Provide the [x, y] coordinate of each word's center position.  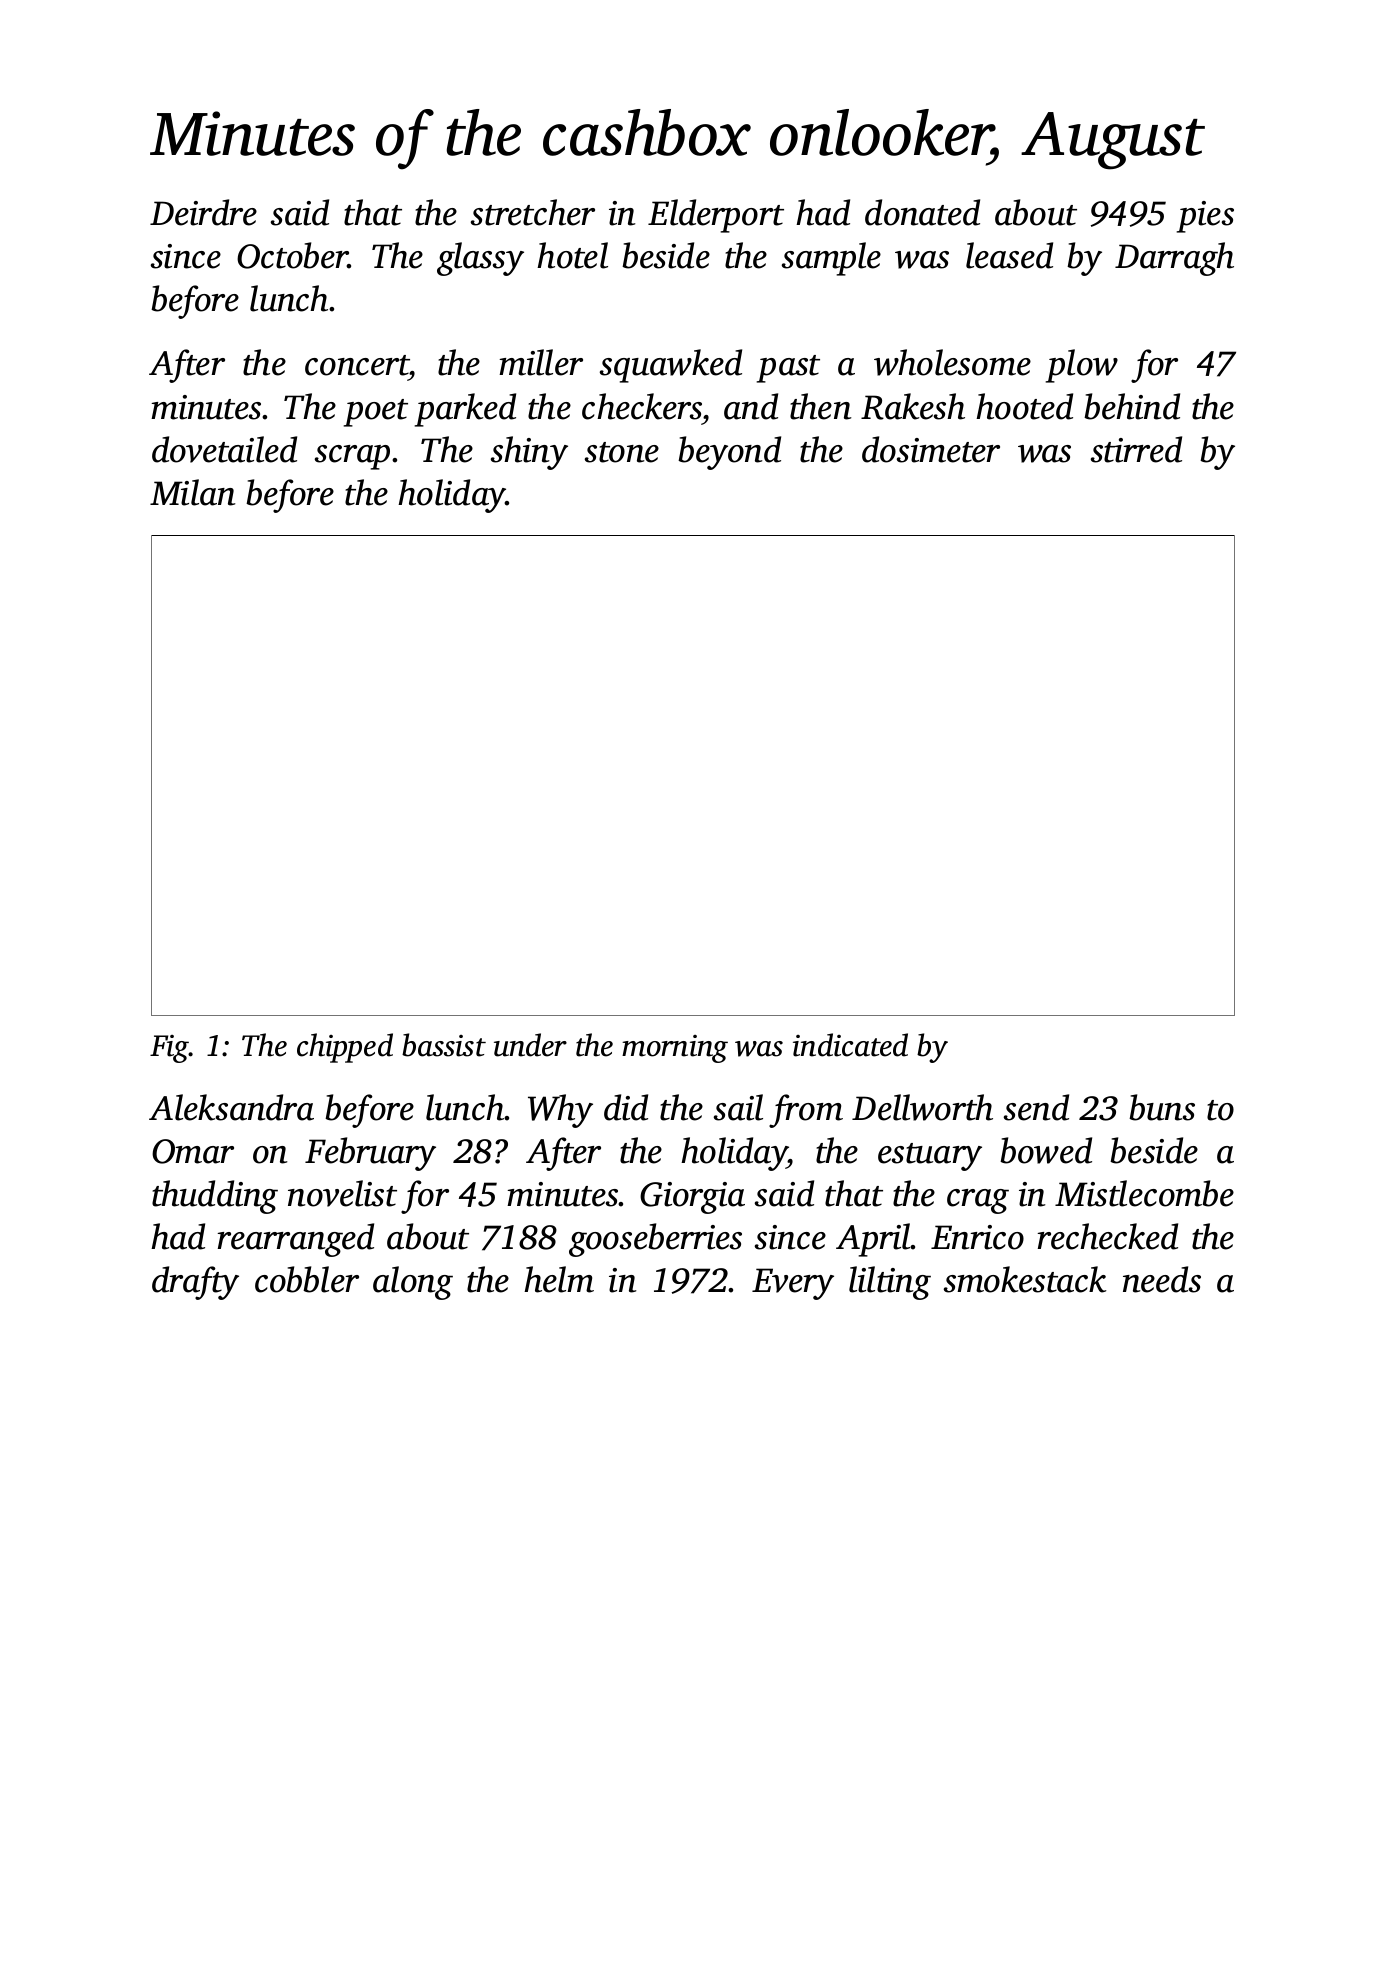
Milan [192, 492]
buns [1162, 1107]
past [788, 369]
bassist [444, 1045]
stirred [1136, 449]
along [413, 1283]
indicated [850, 1045]
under [530, 1045]
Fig [169, 1049]
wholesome [952, 362]
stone [622, 452]
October [292, 255]
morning [675, 1049]
